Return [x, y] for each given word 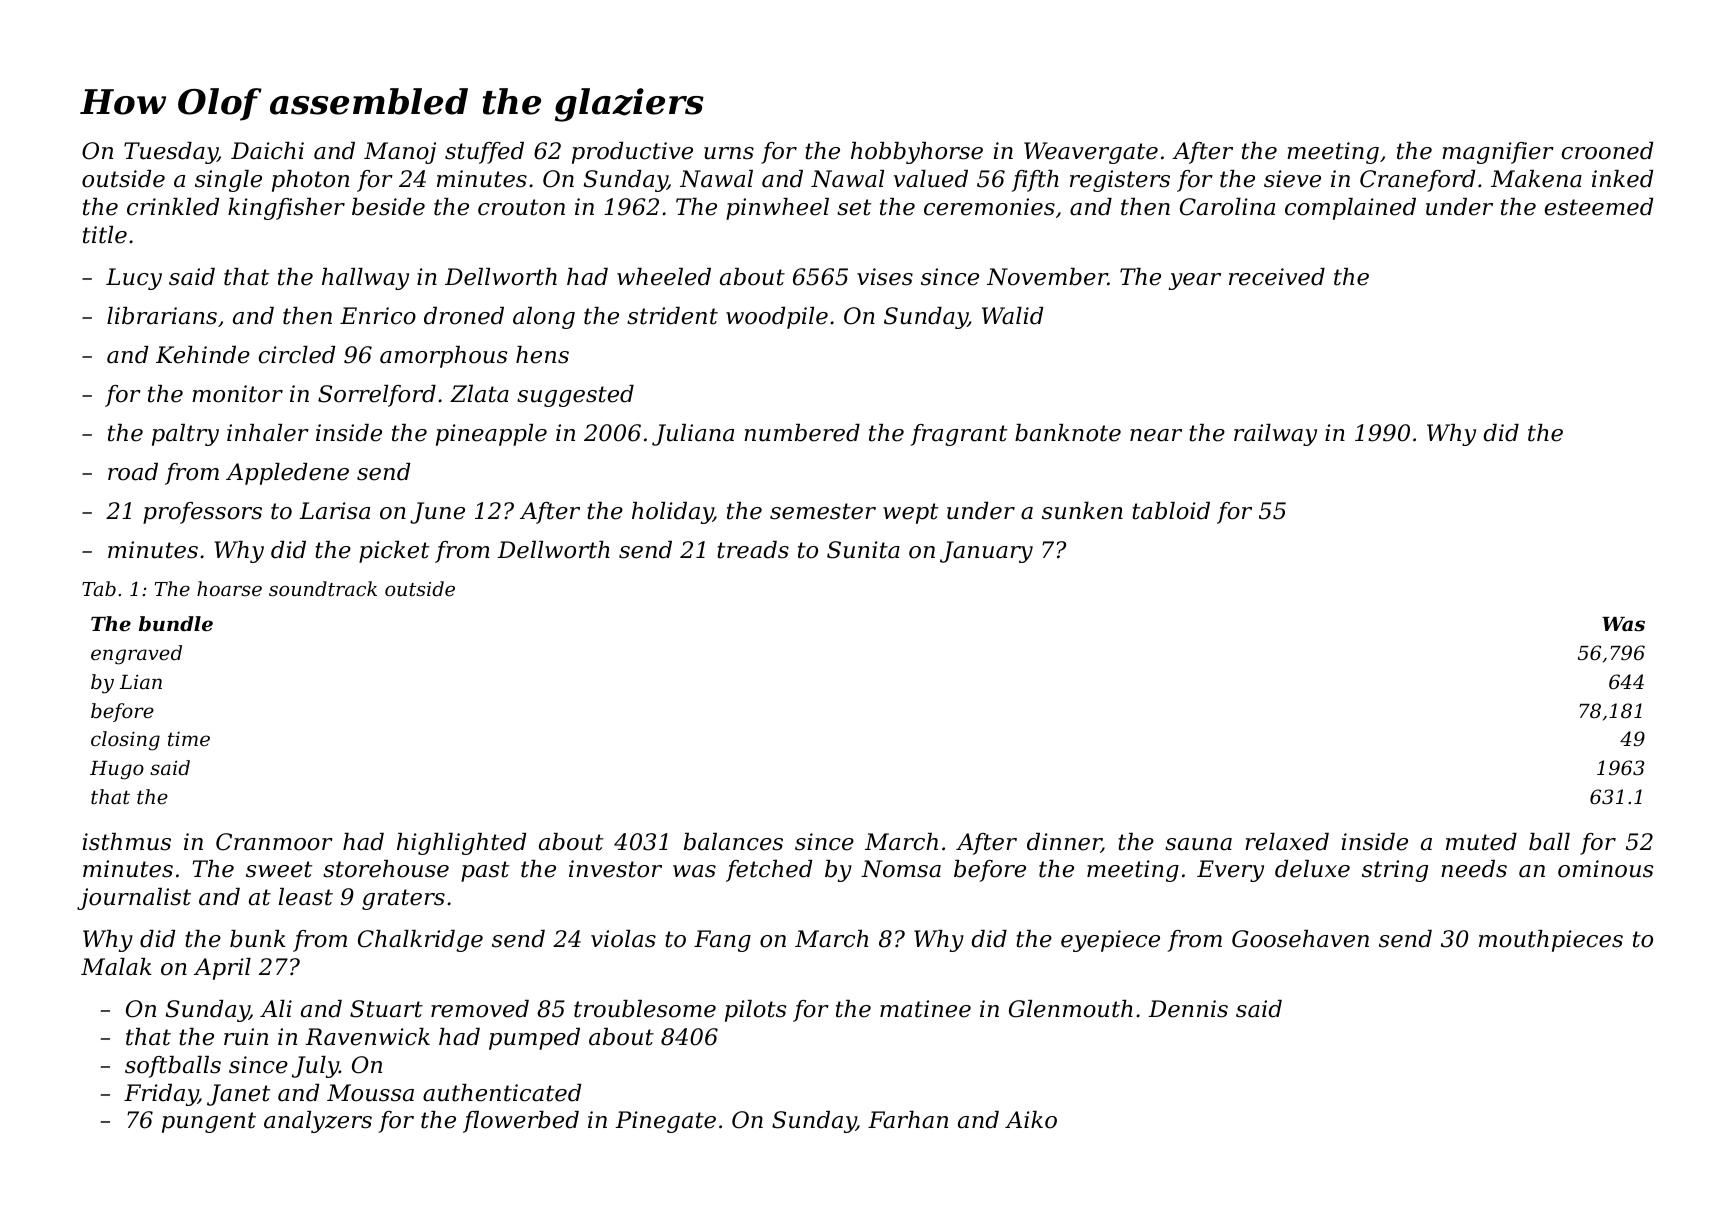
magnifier [1498, 153]
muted [1481, 842]
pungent [209, 1122]
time [189, 739]
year [1195, 281]
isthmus [127, 842]
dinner [1064, 843]
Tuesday [171, 153]
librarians [162, 316]
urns [729, 153]
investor [615, 869]
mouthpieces [1551, 941]
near [1156, 435]
